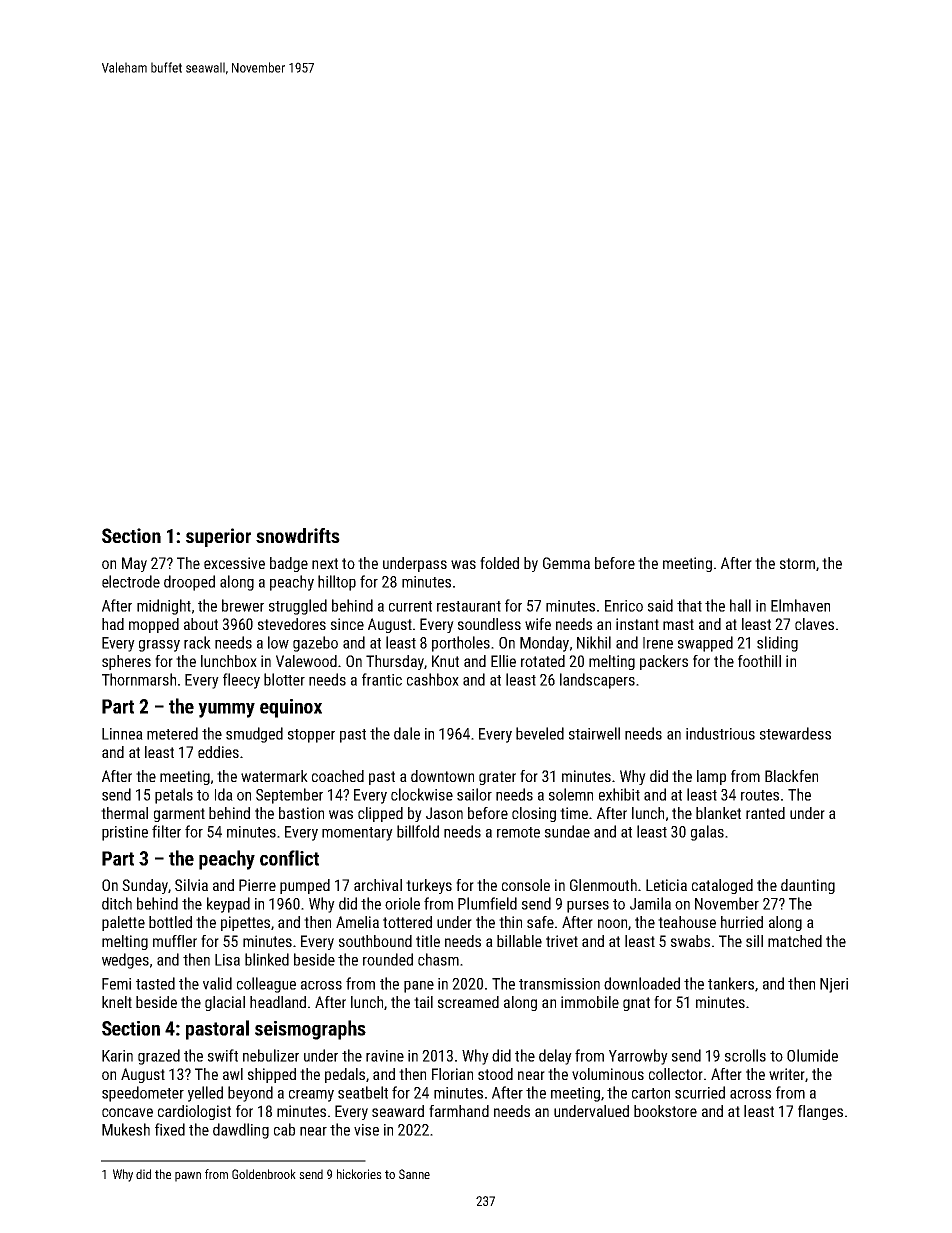 The width and height of the screenshot is (952, 1233). I want to click on swapped, so click(705, 644).
